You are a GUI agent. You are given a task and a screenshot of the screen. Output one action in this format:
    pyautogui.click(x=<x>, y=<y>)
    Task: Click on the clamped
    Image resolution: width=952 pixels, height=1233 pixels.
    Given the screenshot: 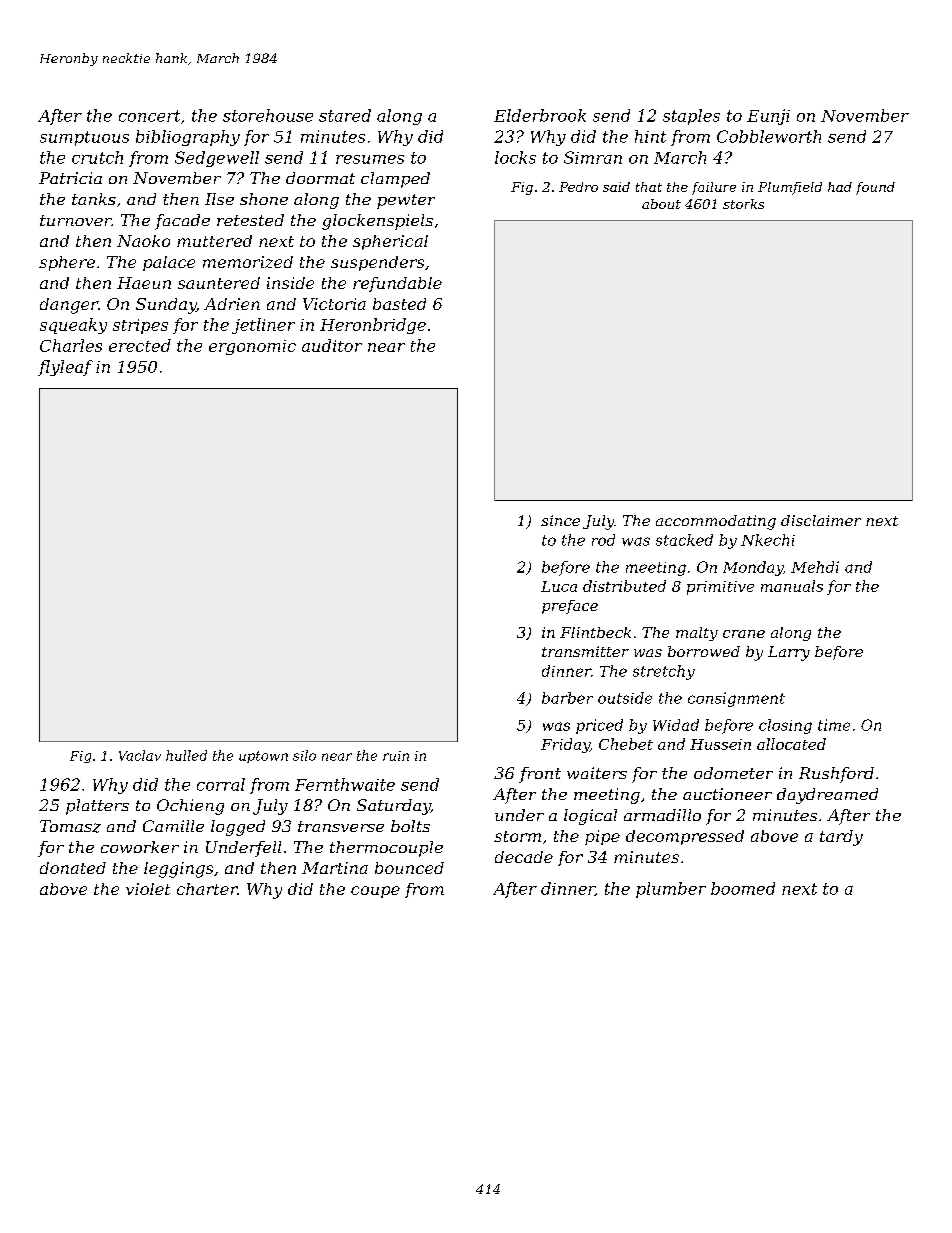 What is the action you would take?
    pyautogui.click(x=395, y=180)
